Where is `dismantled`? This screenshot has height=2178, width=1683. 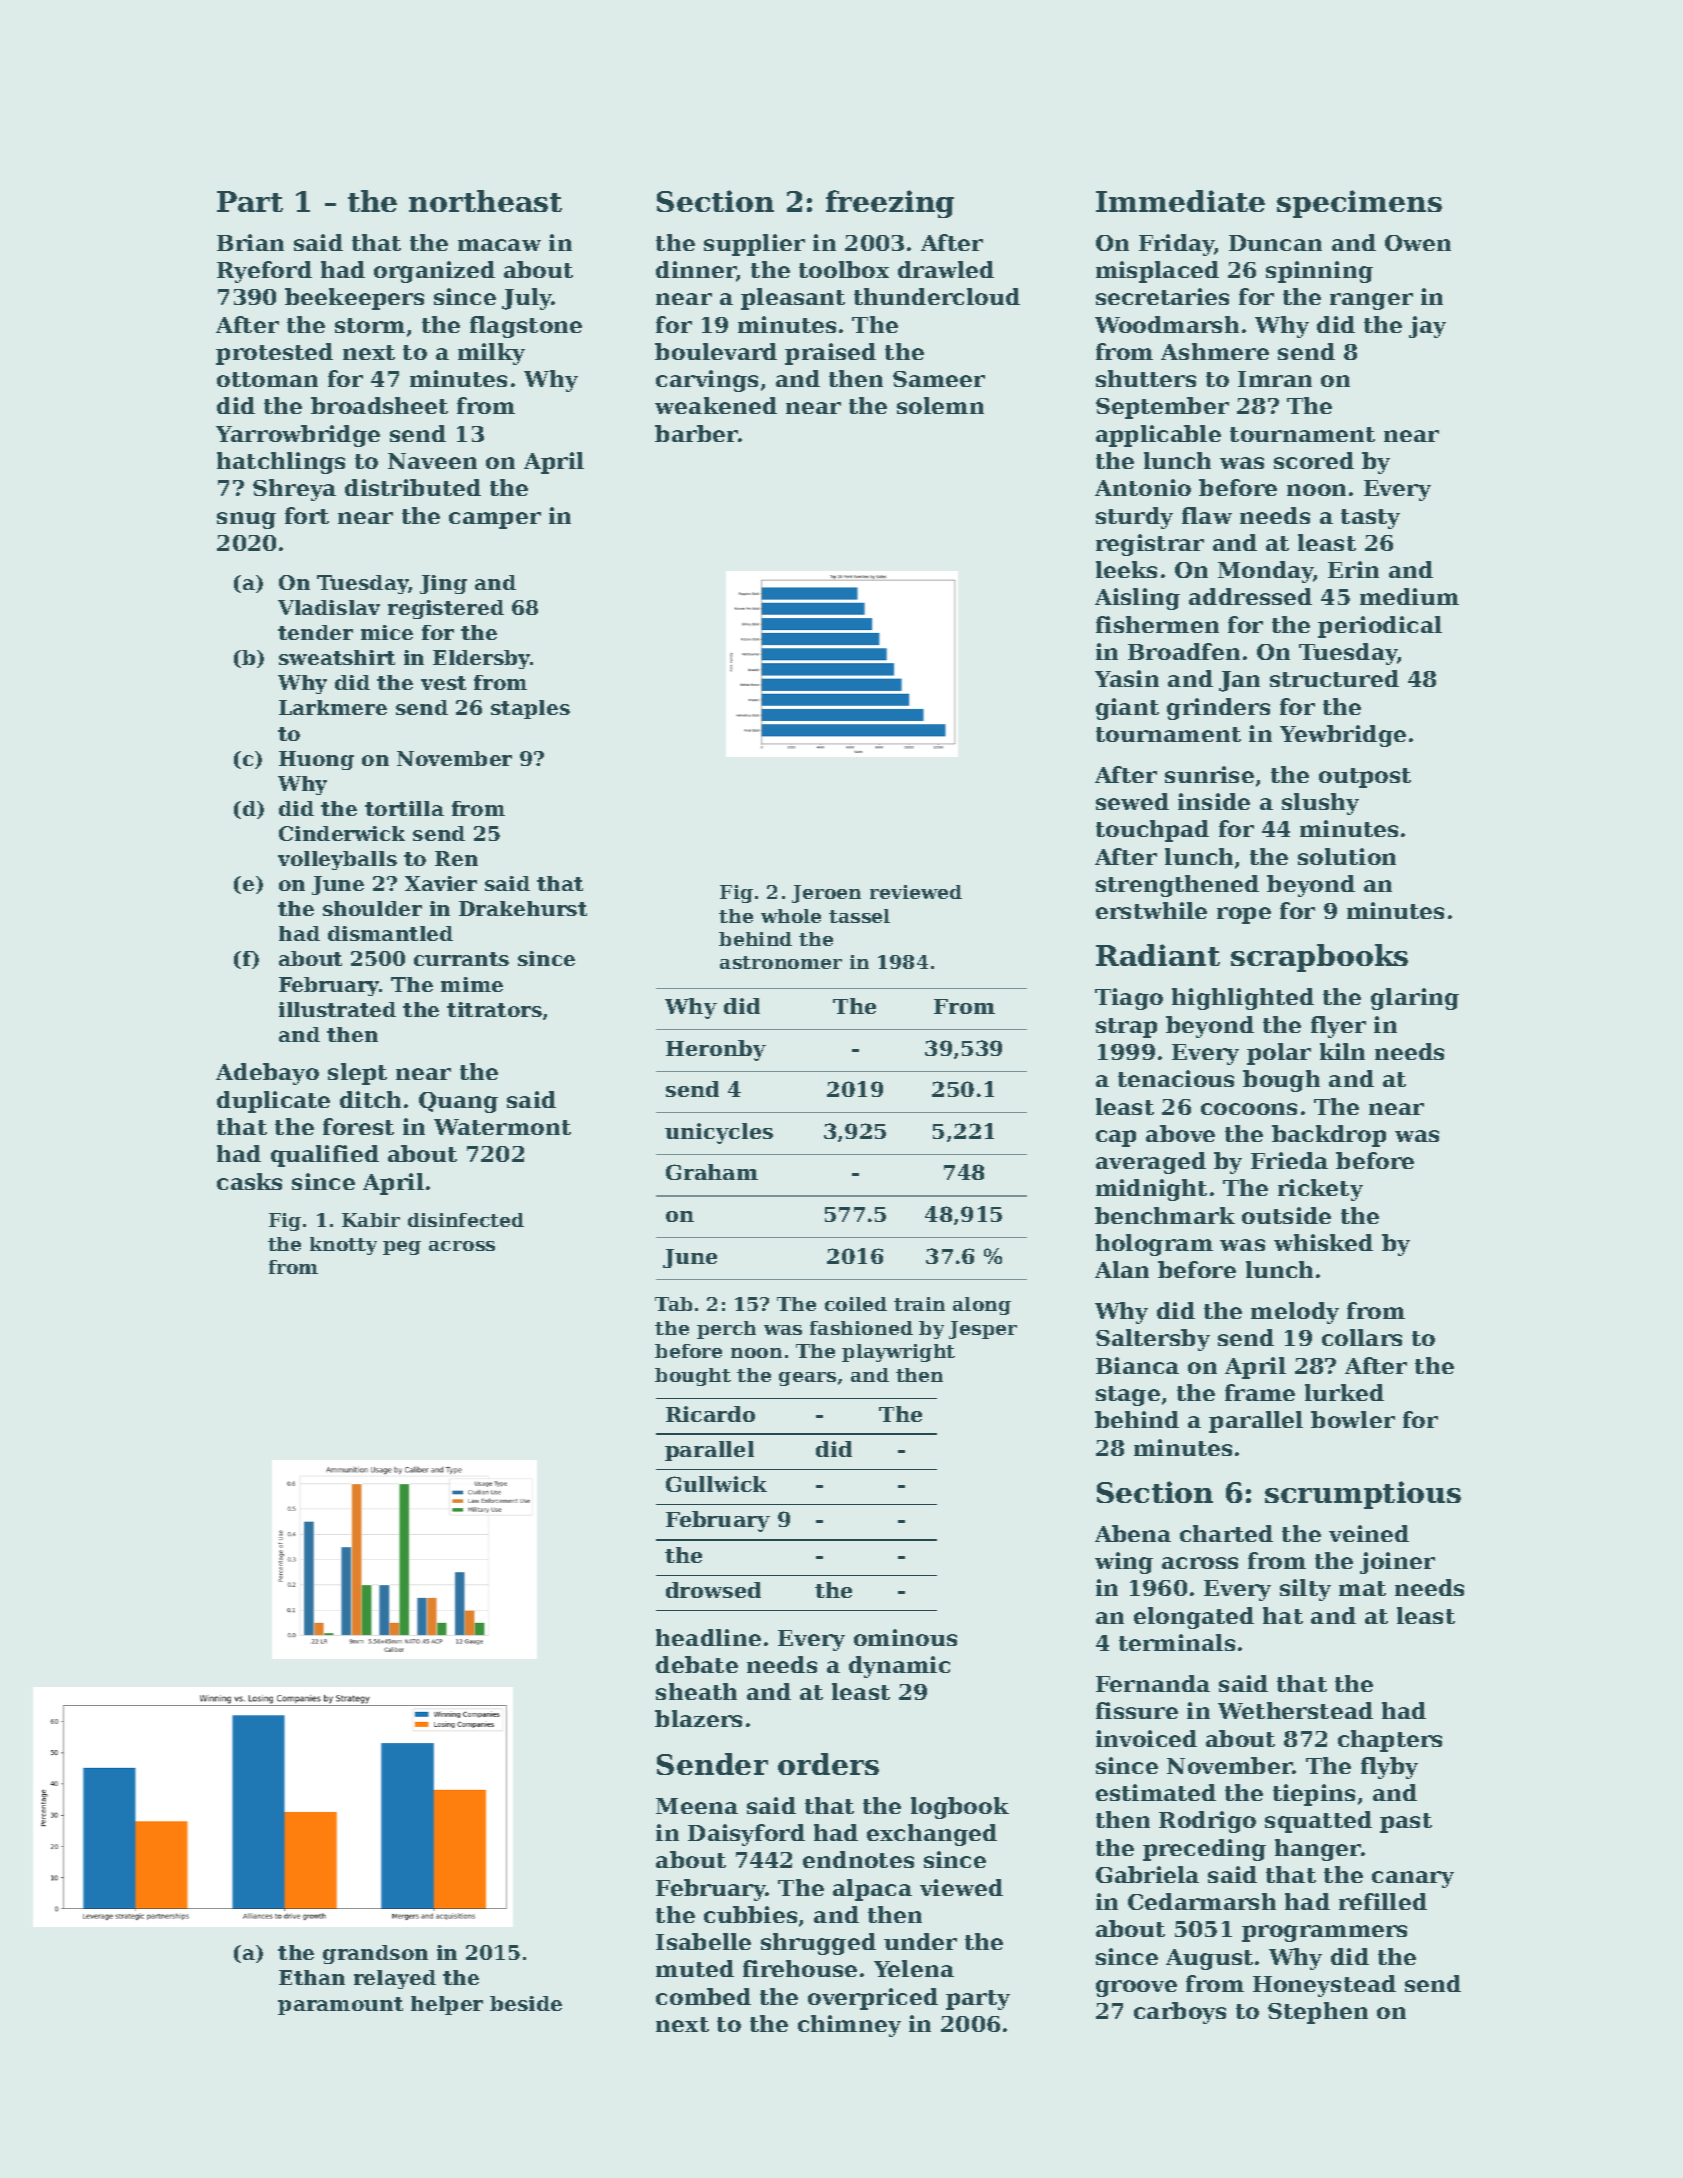
dismantled is located at coordinates (390, 933).
